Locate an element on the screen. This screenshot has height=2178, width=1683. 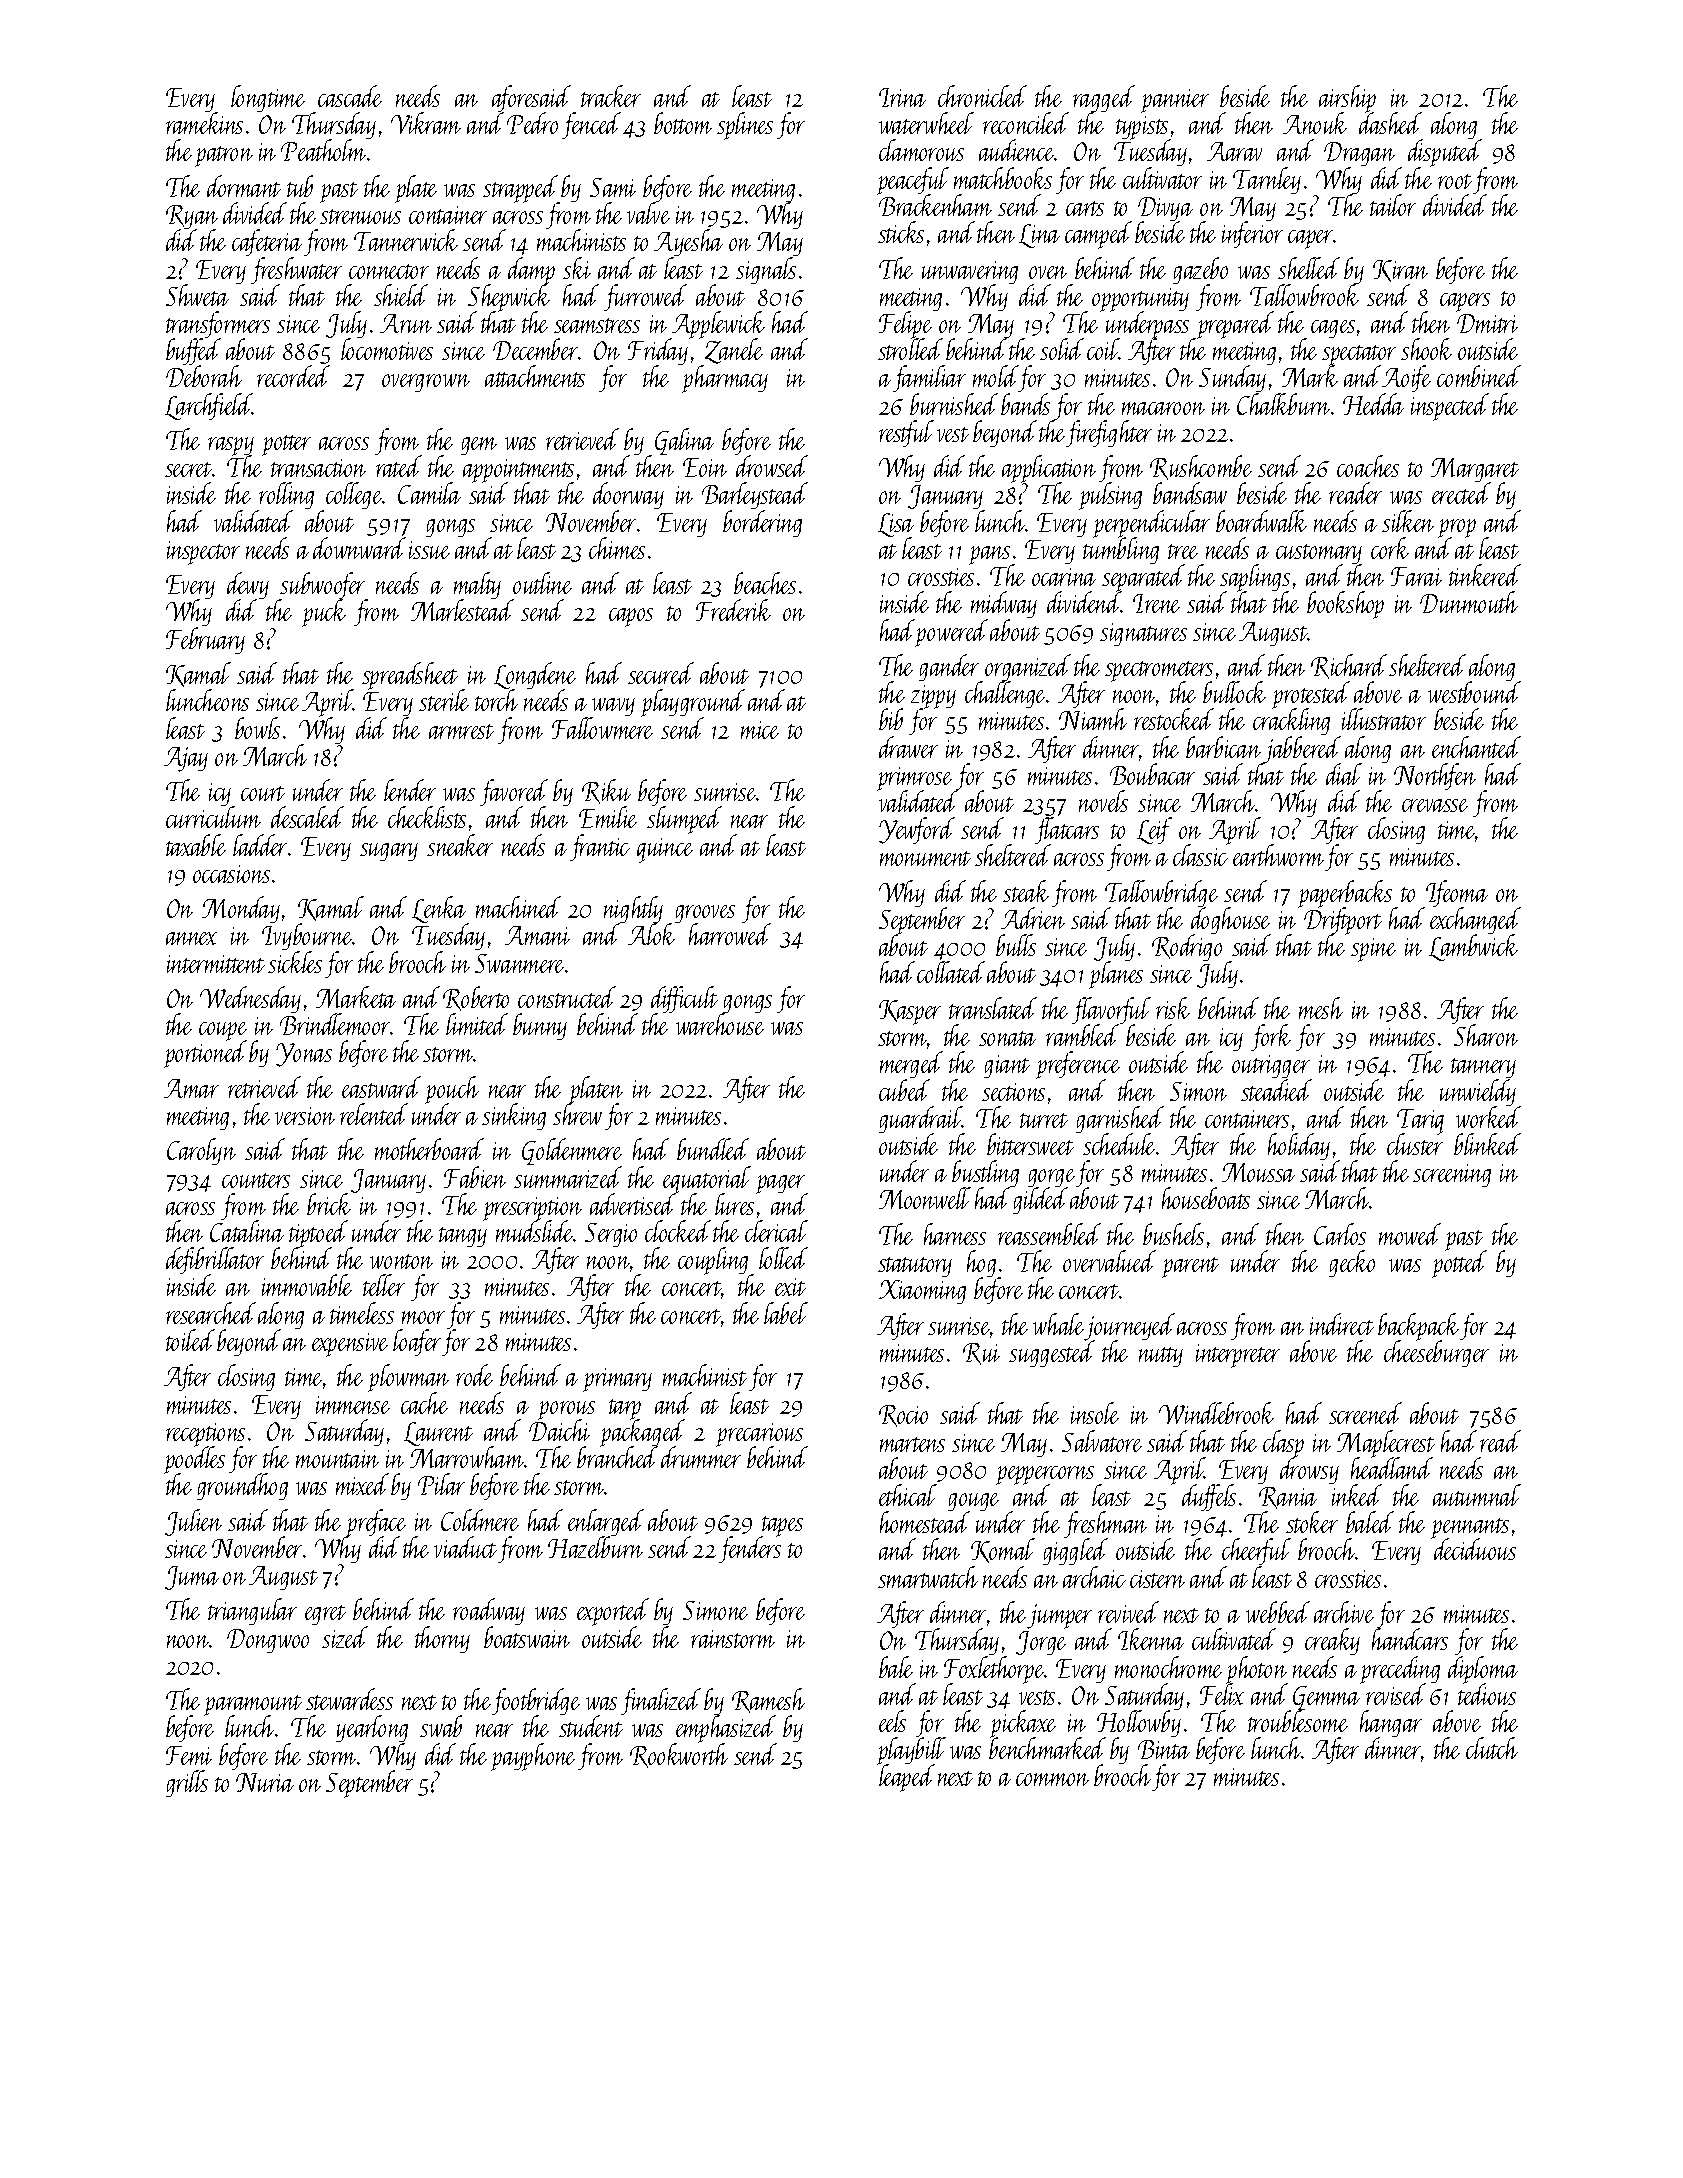
peppercorns is located at coordinates (1045, 1475).
